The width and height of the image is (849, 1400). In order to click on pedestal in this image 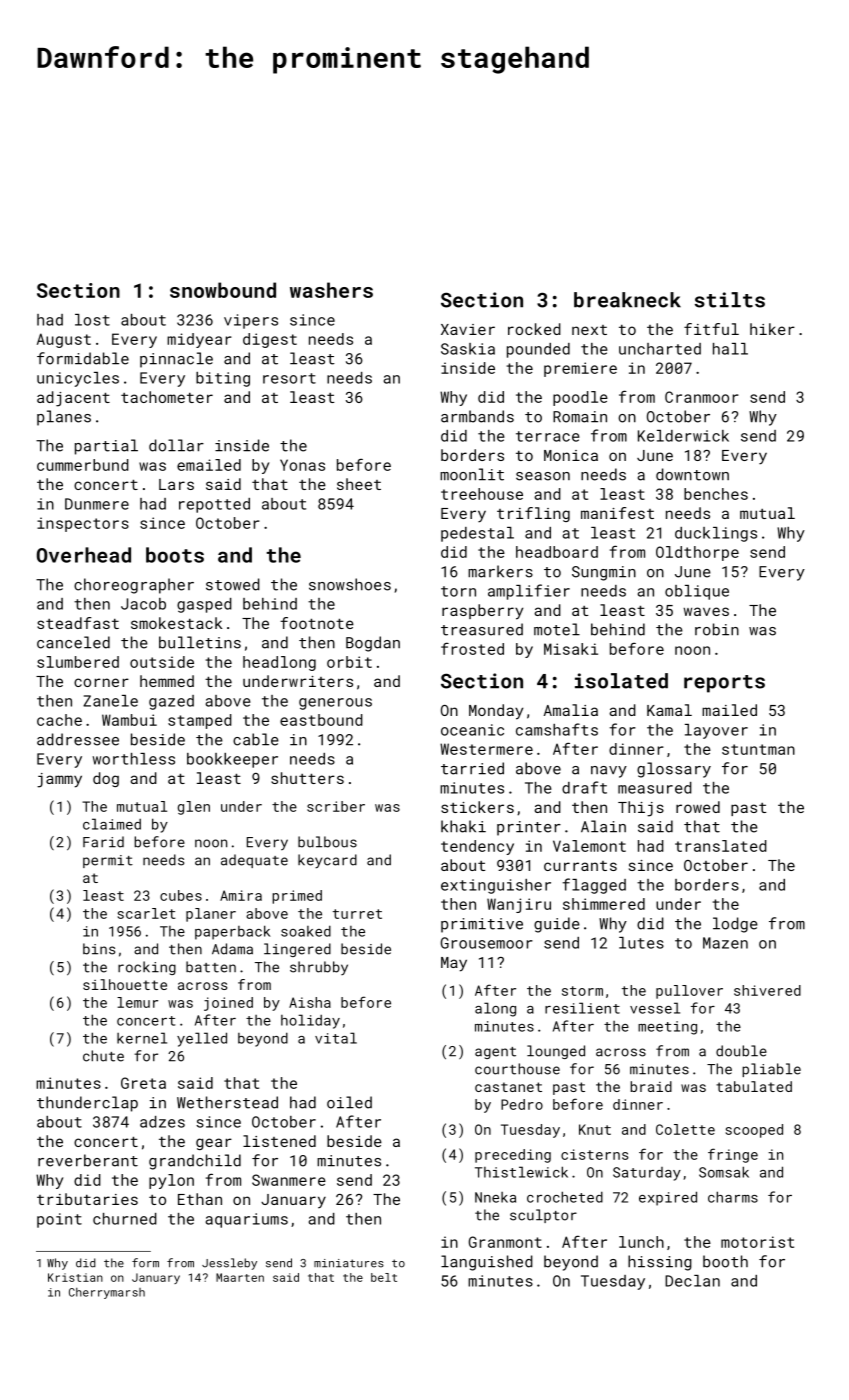, I will do `click(477, 534)`.
